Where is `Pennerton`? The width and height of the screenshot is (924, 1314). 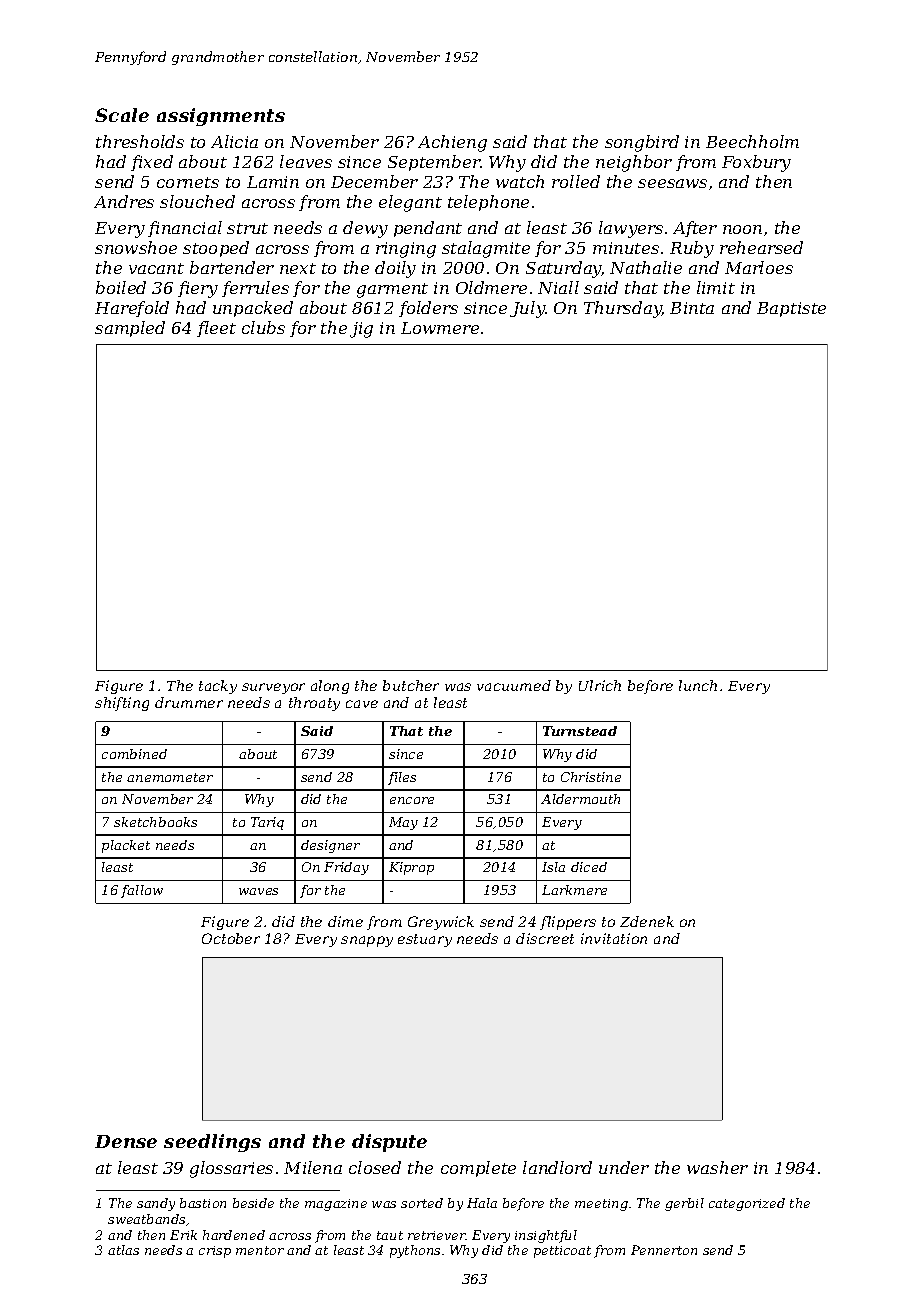
Pennerton is located at coordinates (664, 1250).
